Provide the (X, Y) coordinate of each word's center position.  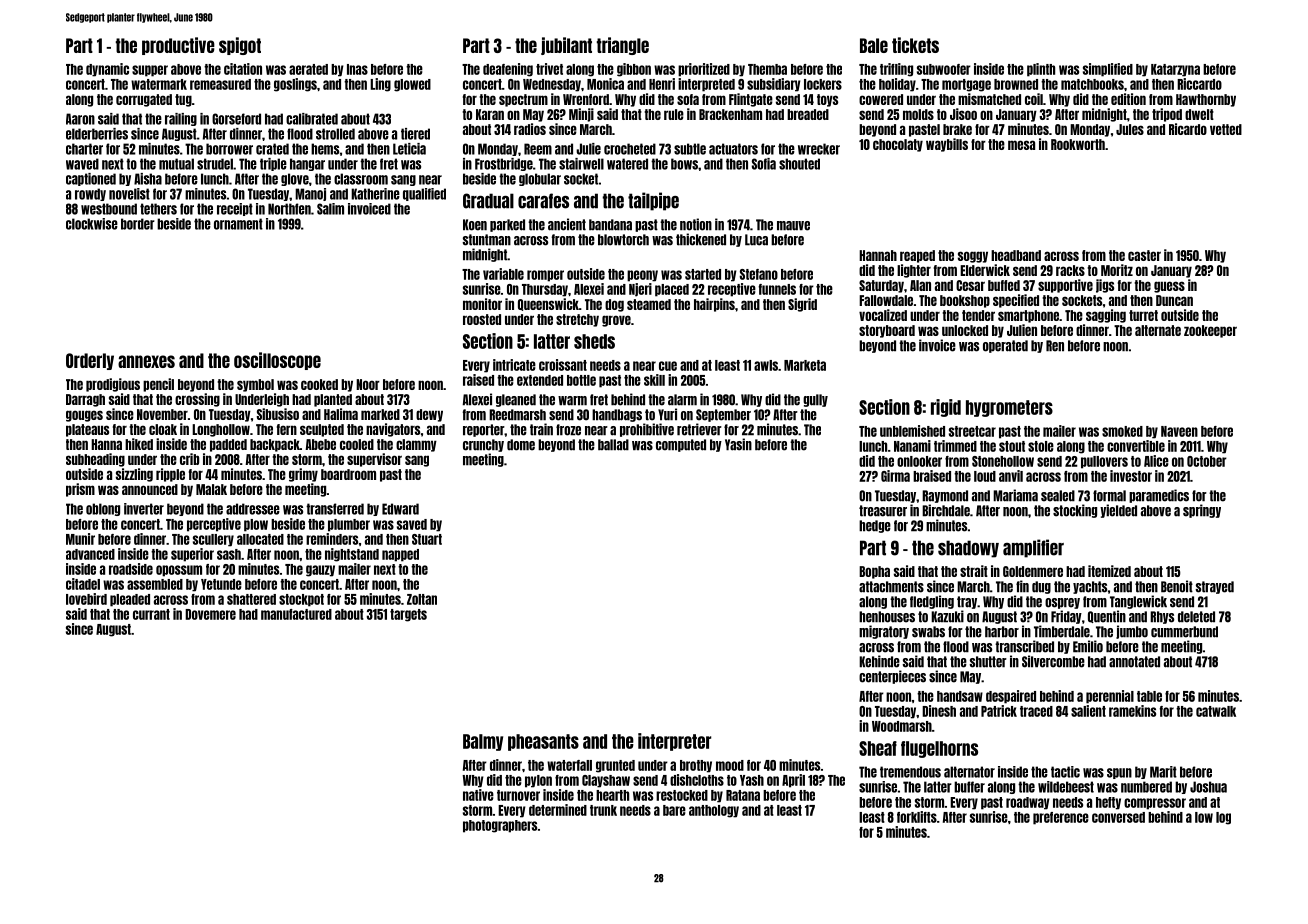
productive (178, 46)
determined (558, 810)
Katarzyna (1175, 70)
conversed (1118, 817)
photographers (500, 826)
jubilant (566, 46)
